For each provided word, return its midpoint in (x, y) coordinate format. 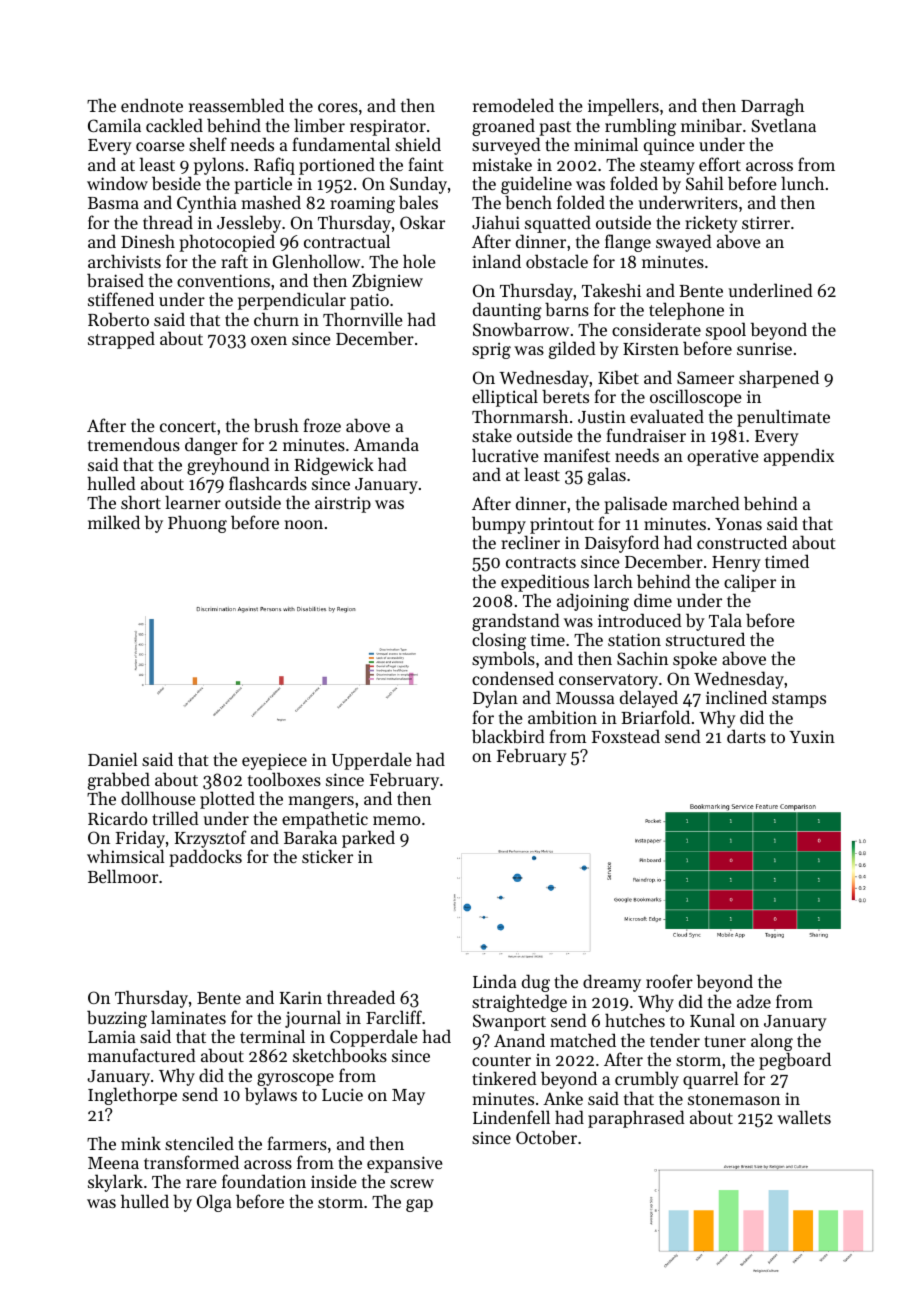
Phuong (197, 524)
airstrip (343, 504)
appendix (799, 457)
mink (141, 1143)
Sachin (642, 658)
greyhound (228, 466)
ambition (562, 717)
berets (565, 396)
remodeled (513, 105)
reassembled (236, 105)
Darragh (772, 107)
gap (419, 1205)
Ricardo (117, 818)
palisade (635, 505)
